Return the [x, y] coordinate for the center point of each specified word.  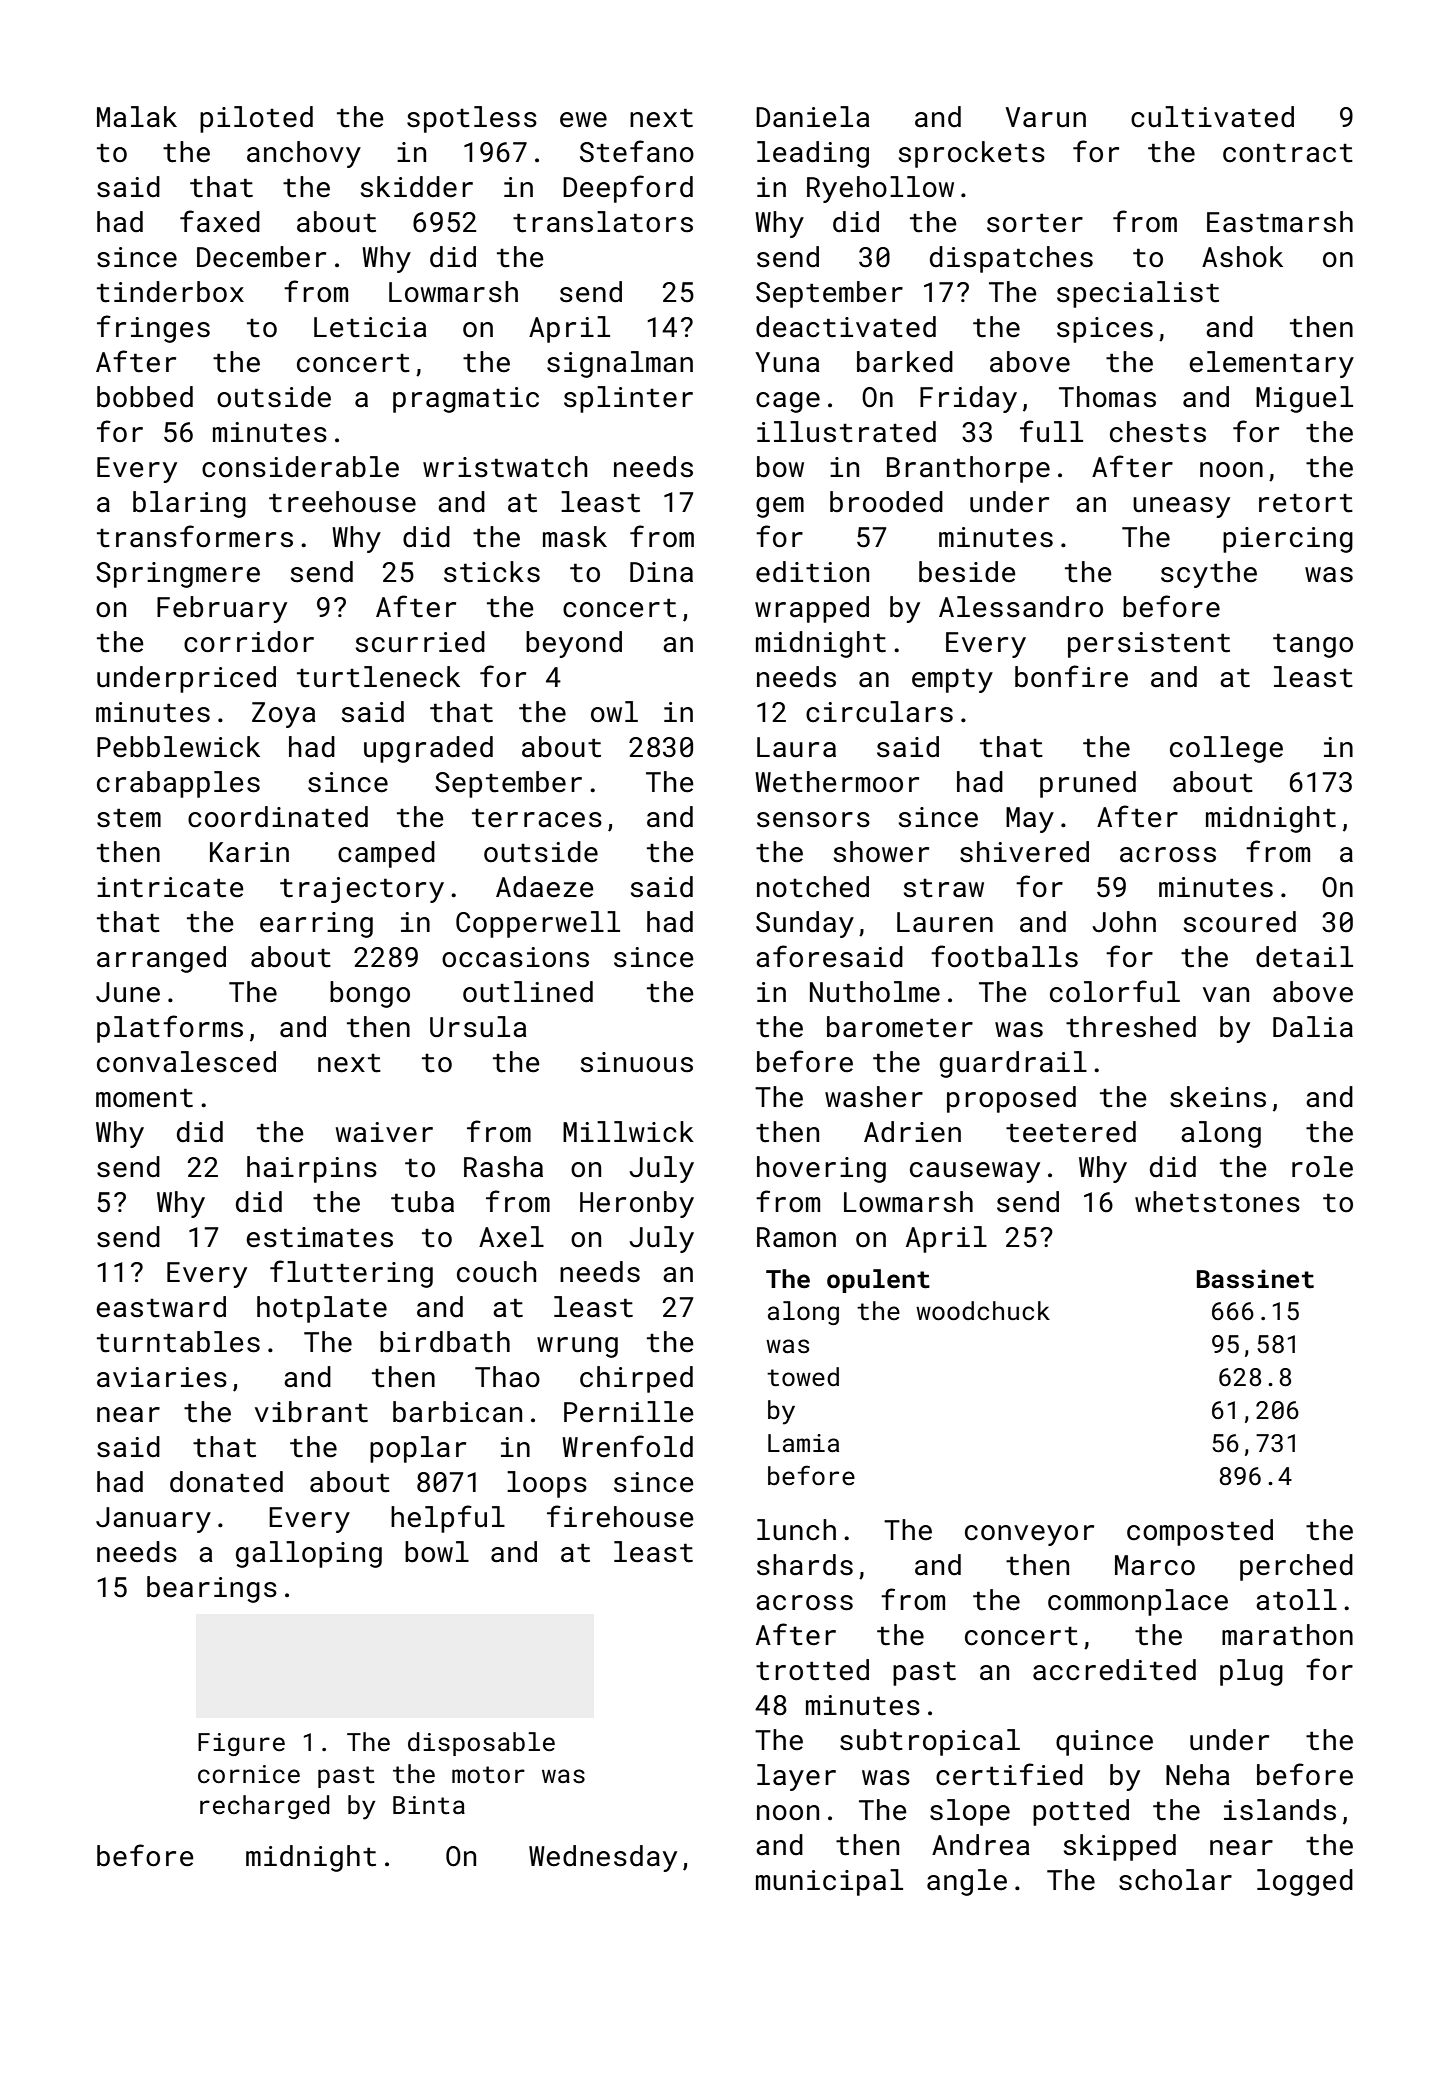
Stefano [637, 151]
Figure [241, 1744]
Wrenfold [627, 1446]
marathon [1287, 1635]
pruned [1088, 784]
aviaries [162, 1377]
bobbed [145, 397]
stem [129, 818]
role [1322, 1167]
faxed [220, 221]
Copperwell [538, 924]
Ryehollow [880, 189]
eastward [161, 1307]
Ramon [796, 1237]
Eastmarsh [1280, 222]
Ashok [1242, 257]
